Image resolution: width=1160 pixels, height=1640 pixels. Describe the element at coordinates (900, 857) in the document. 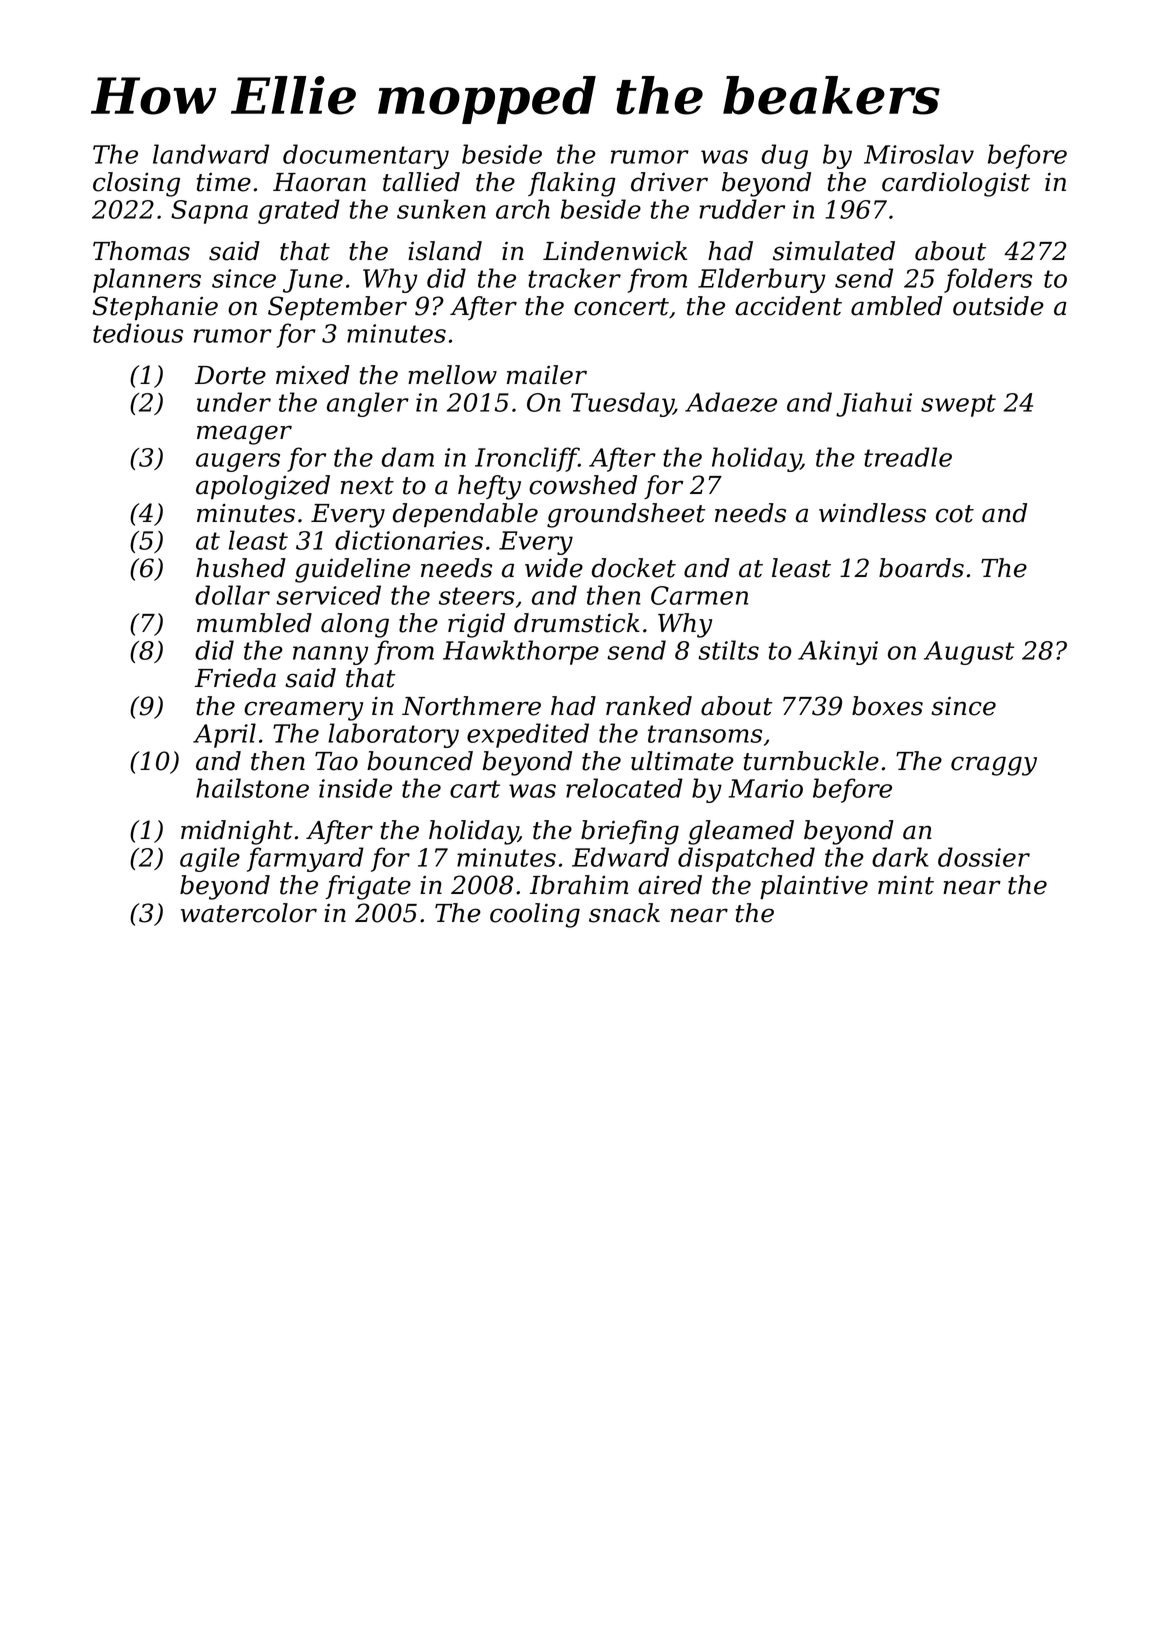

I see `dark` at that location.
